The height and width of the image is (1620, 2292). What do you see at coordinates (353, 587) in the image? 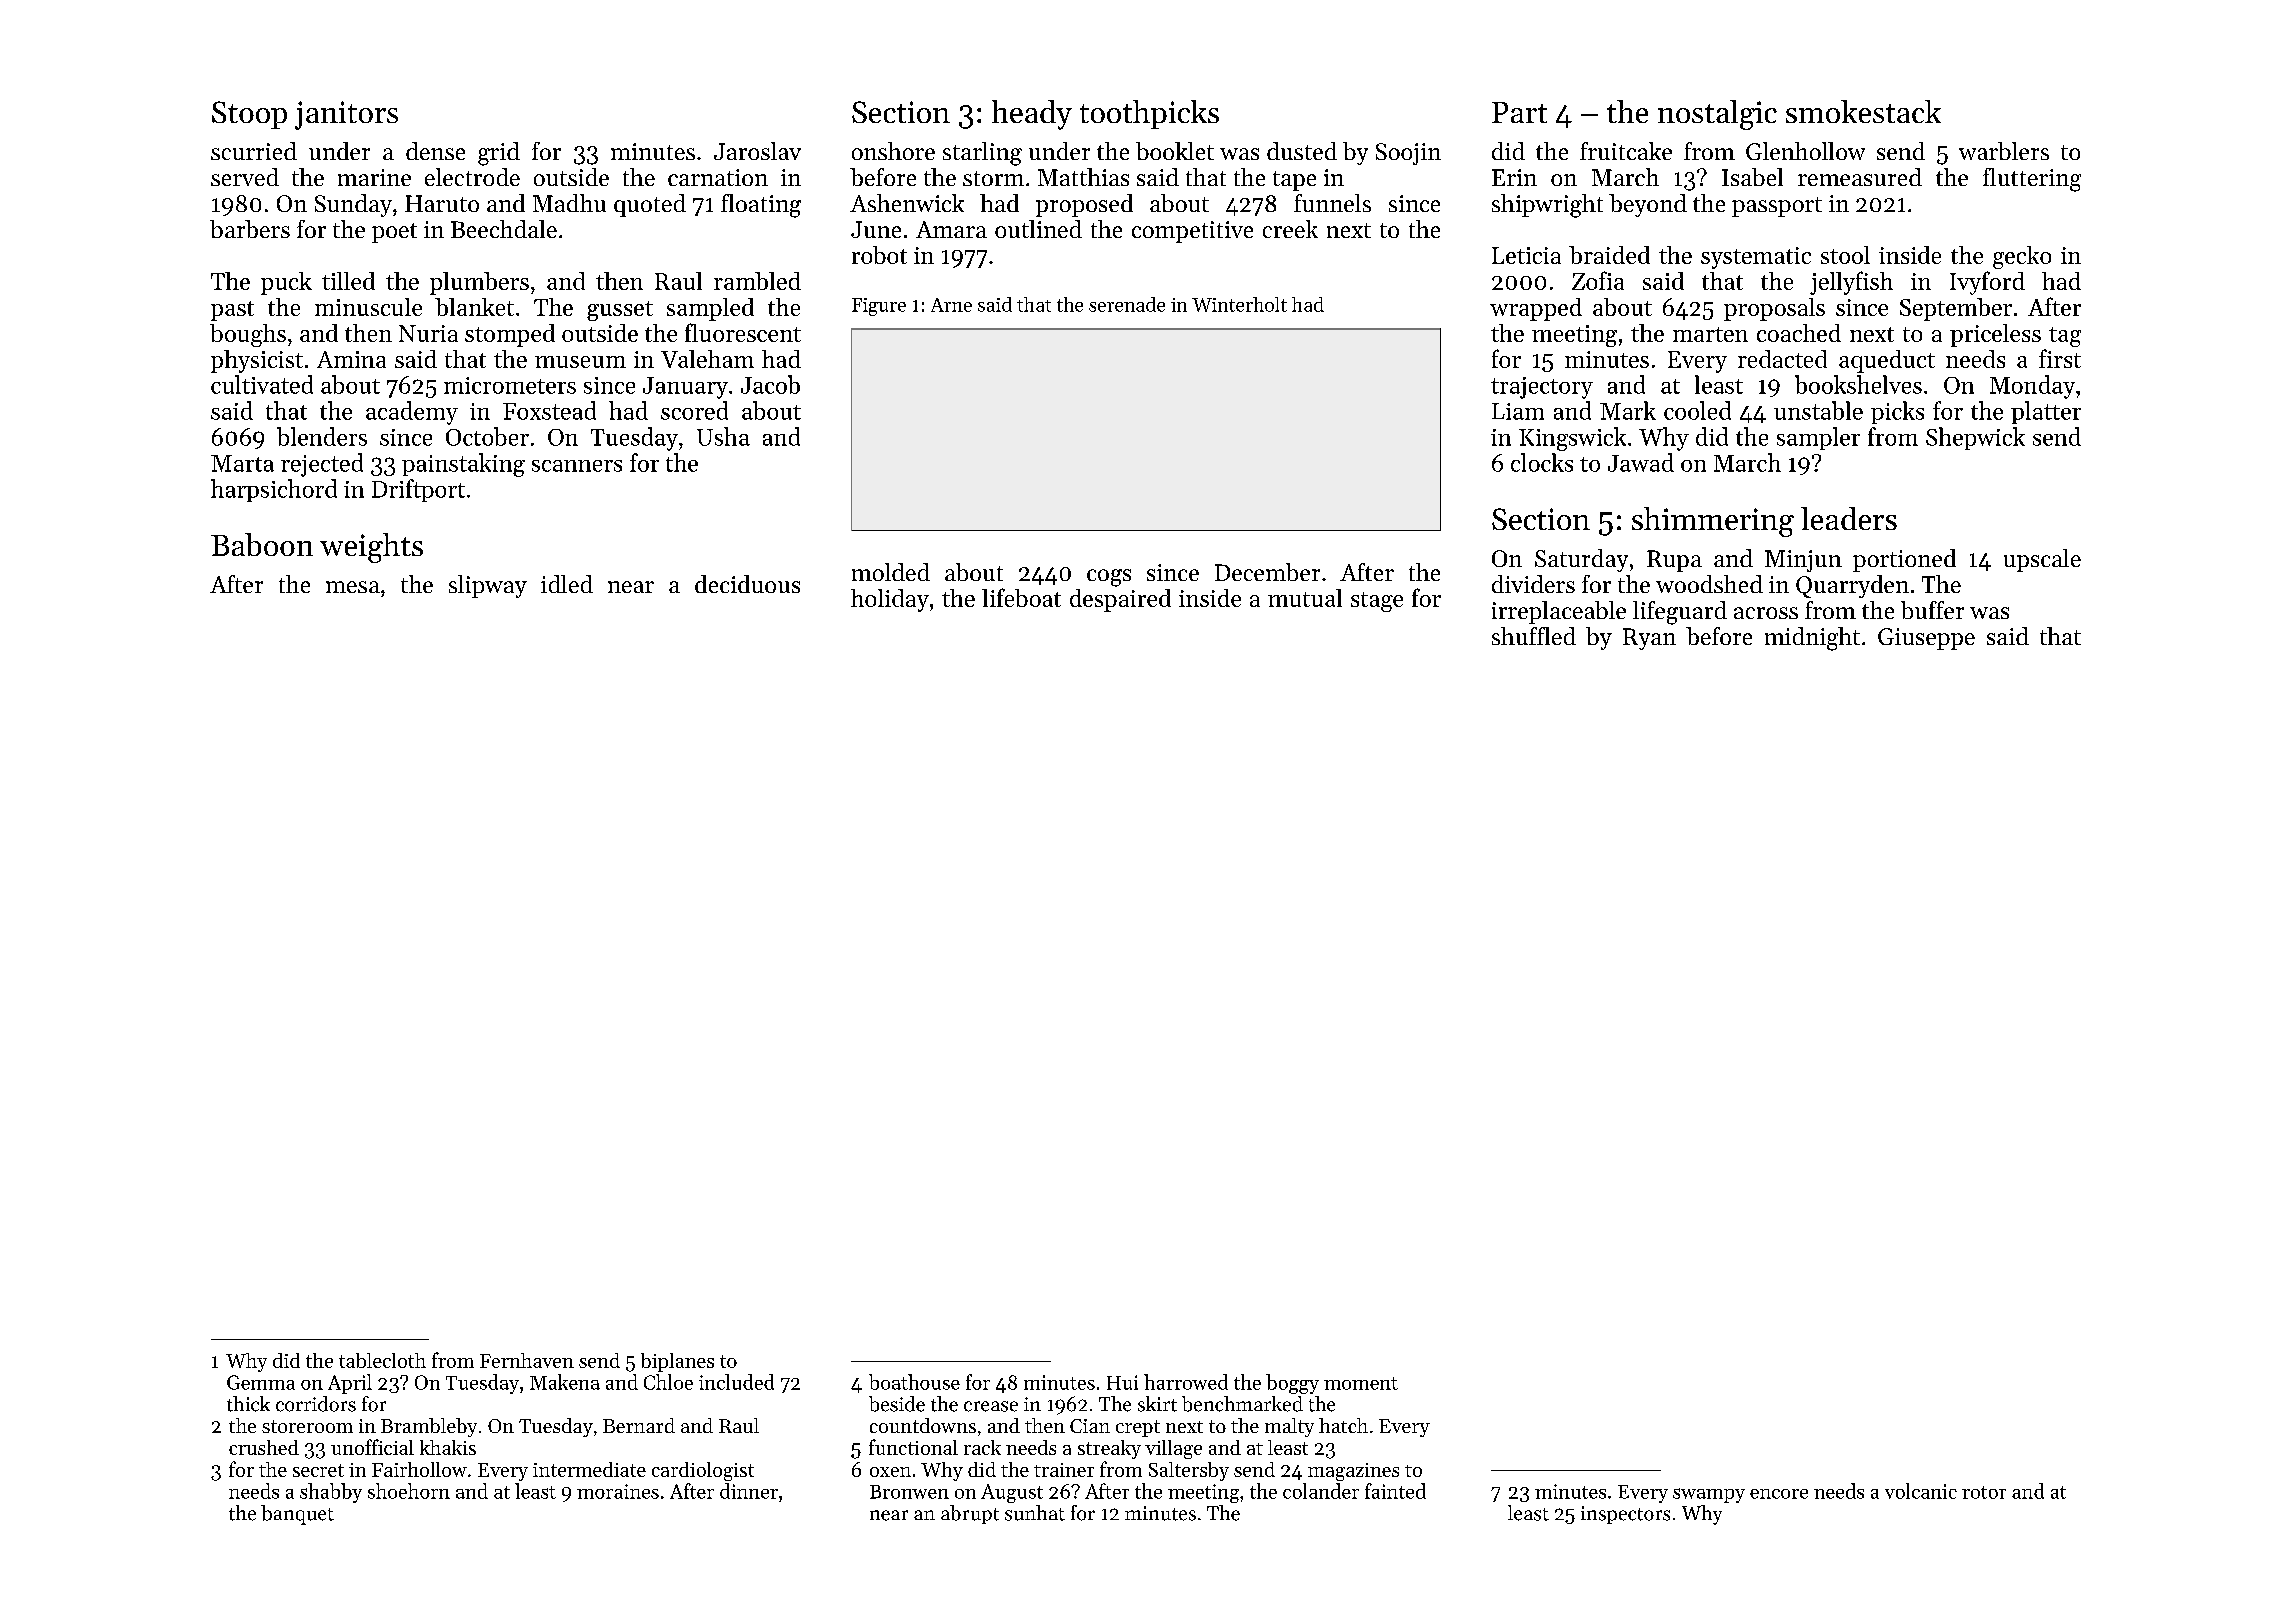
I see `mesa` at bounding box center [353, 587].
